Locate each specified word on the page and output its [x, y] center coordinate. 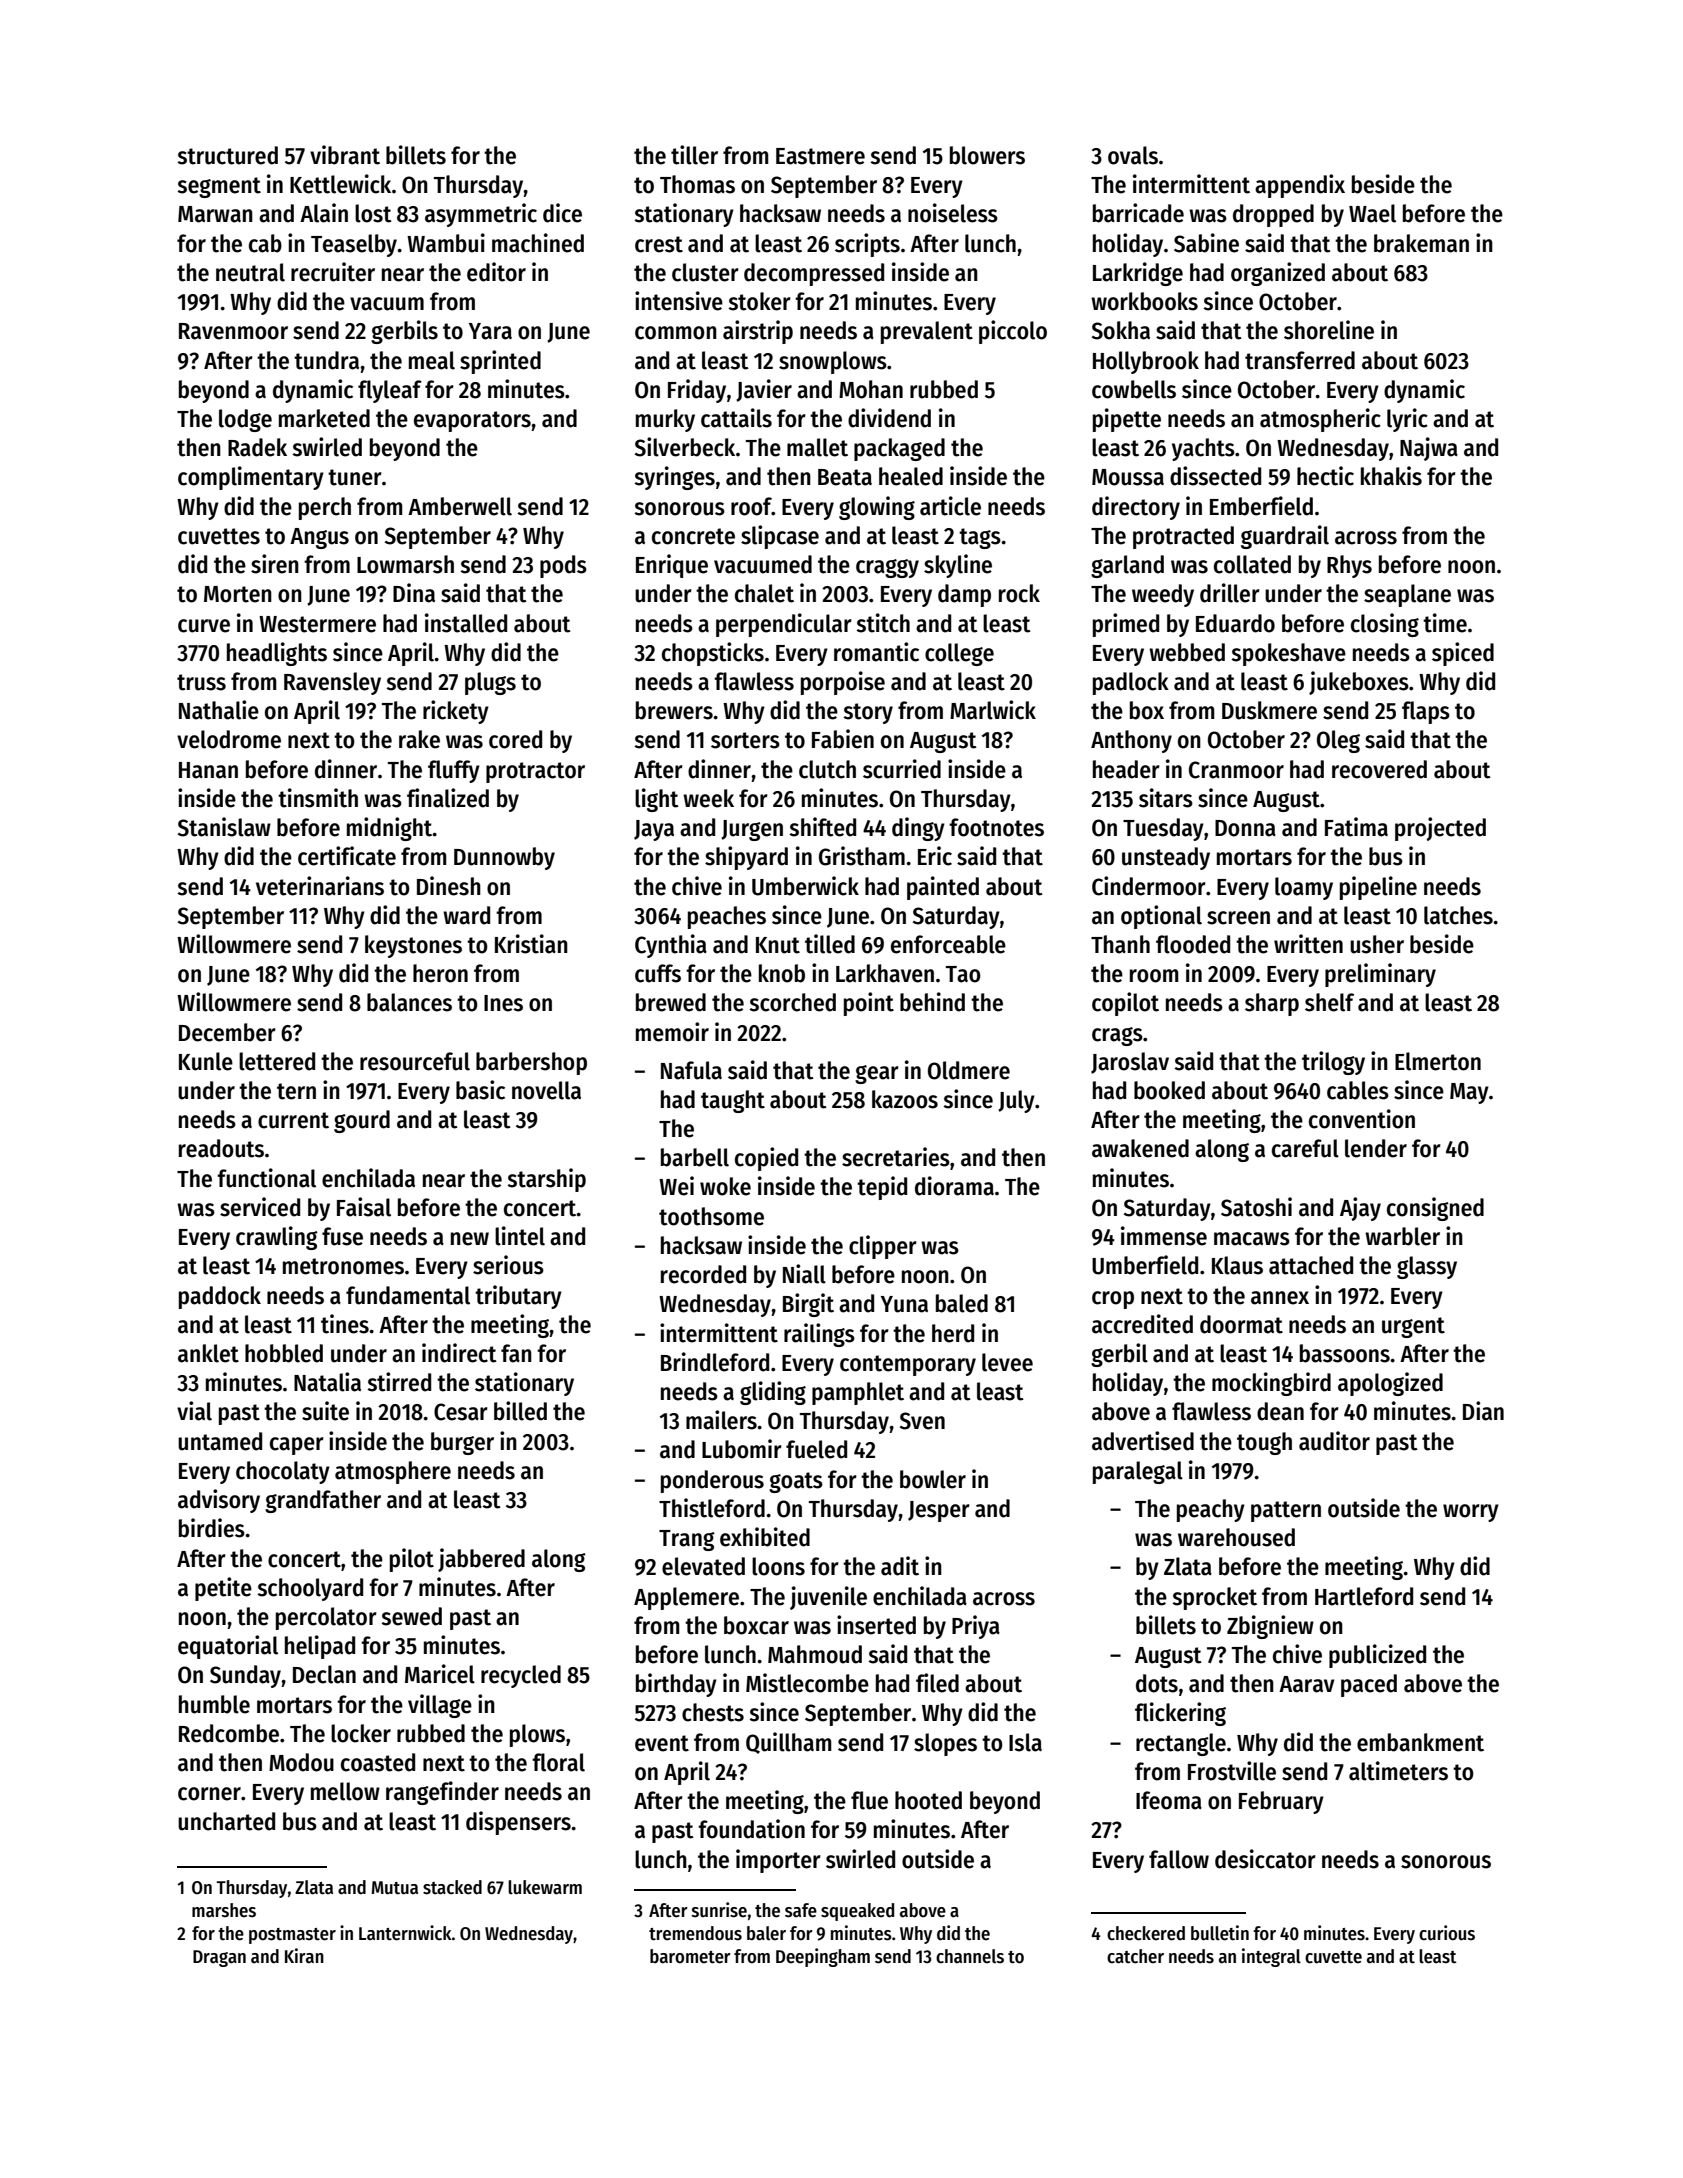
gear [877, 1074]
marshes [224, 1910]
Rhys [1349, 566]
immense [1164, 1236]
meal [432, 360]
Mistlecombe [807, 1683]
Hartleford [1364, 1596]
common [676, 333]
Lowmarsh [405, 564]
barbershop [531, 1063]
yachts [1203, 449]
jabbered [481, 1560]
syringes [674, 478]
